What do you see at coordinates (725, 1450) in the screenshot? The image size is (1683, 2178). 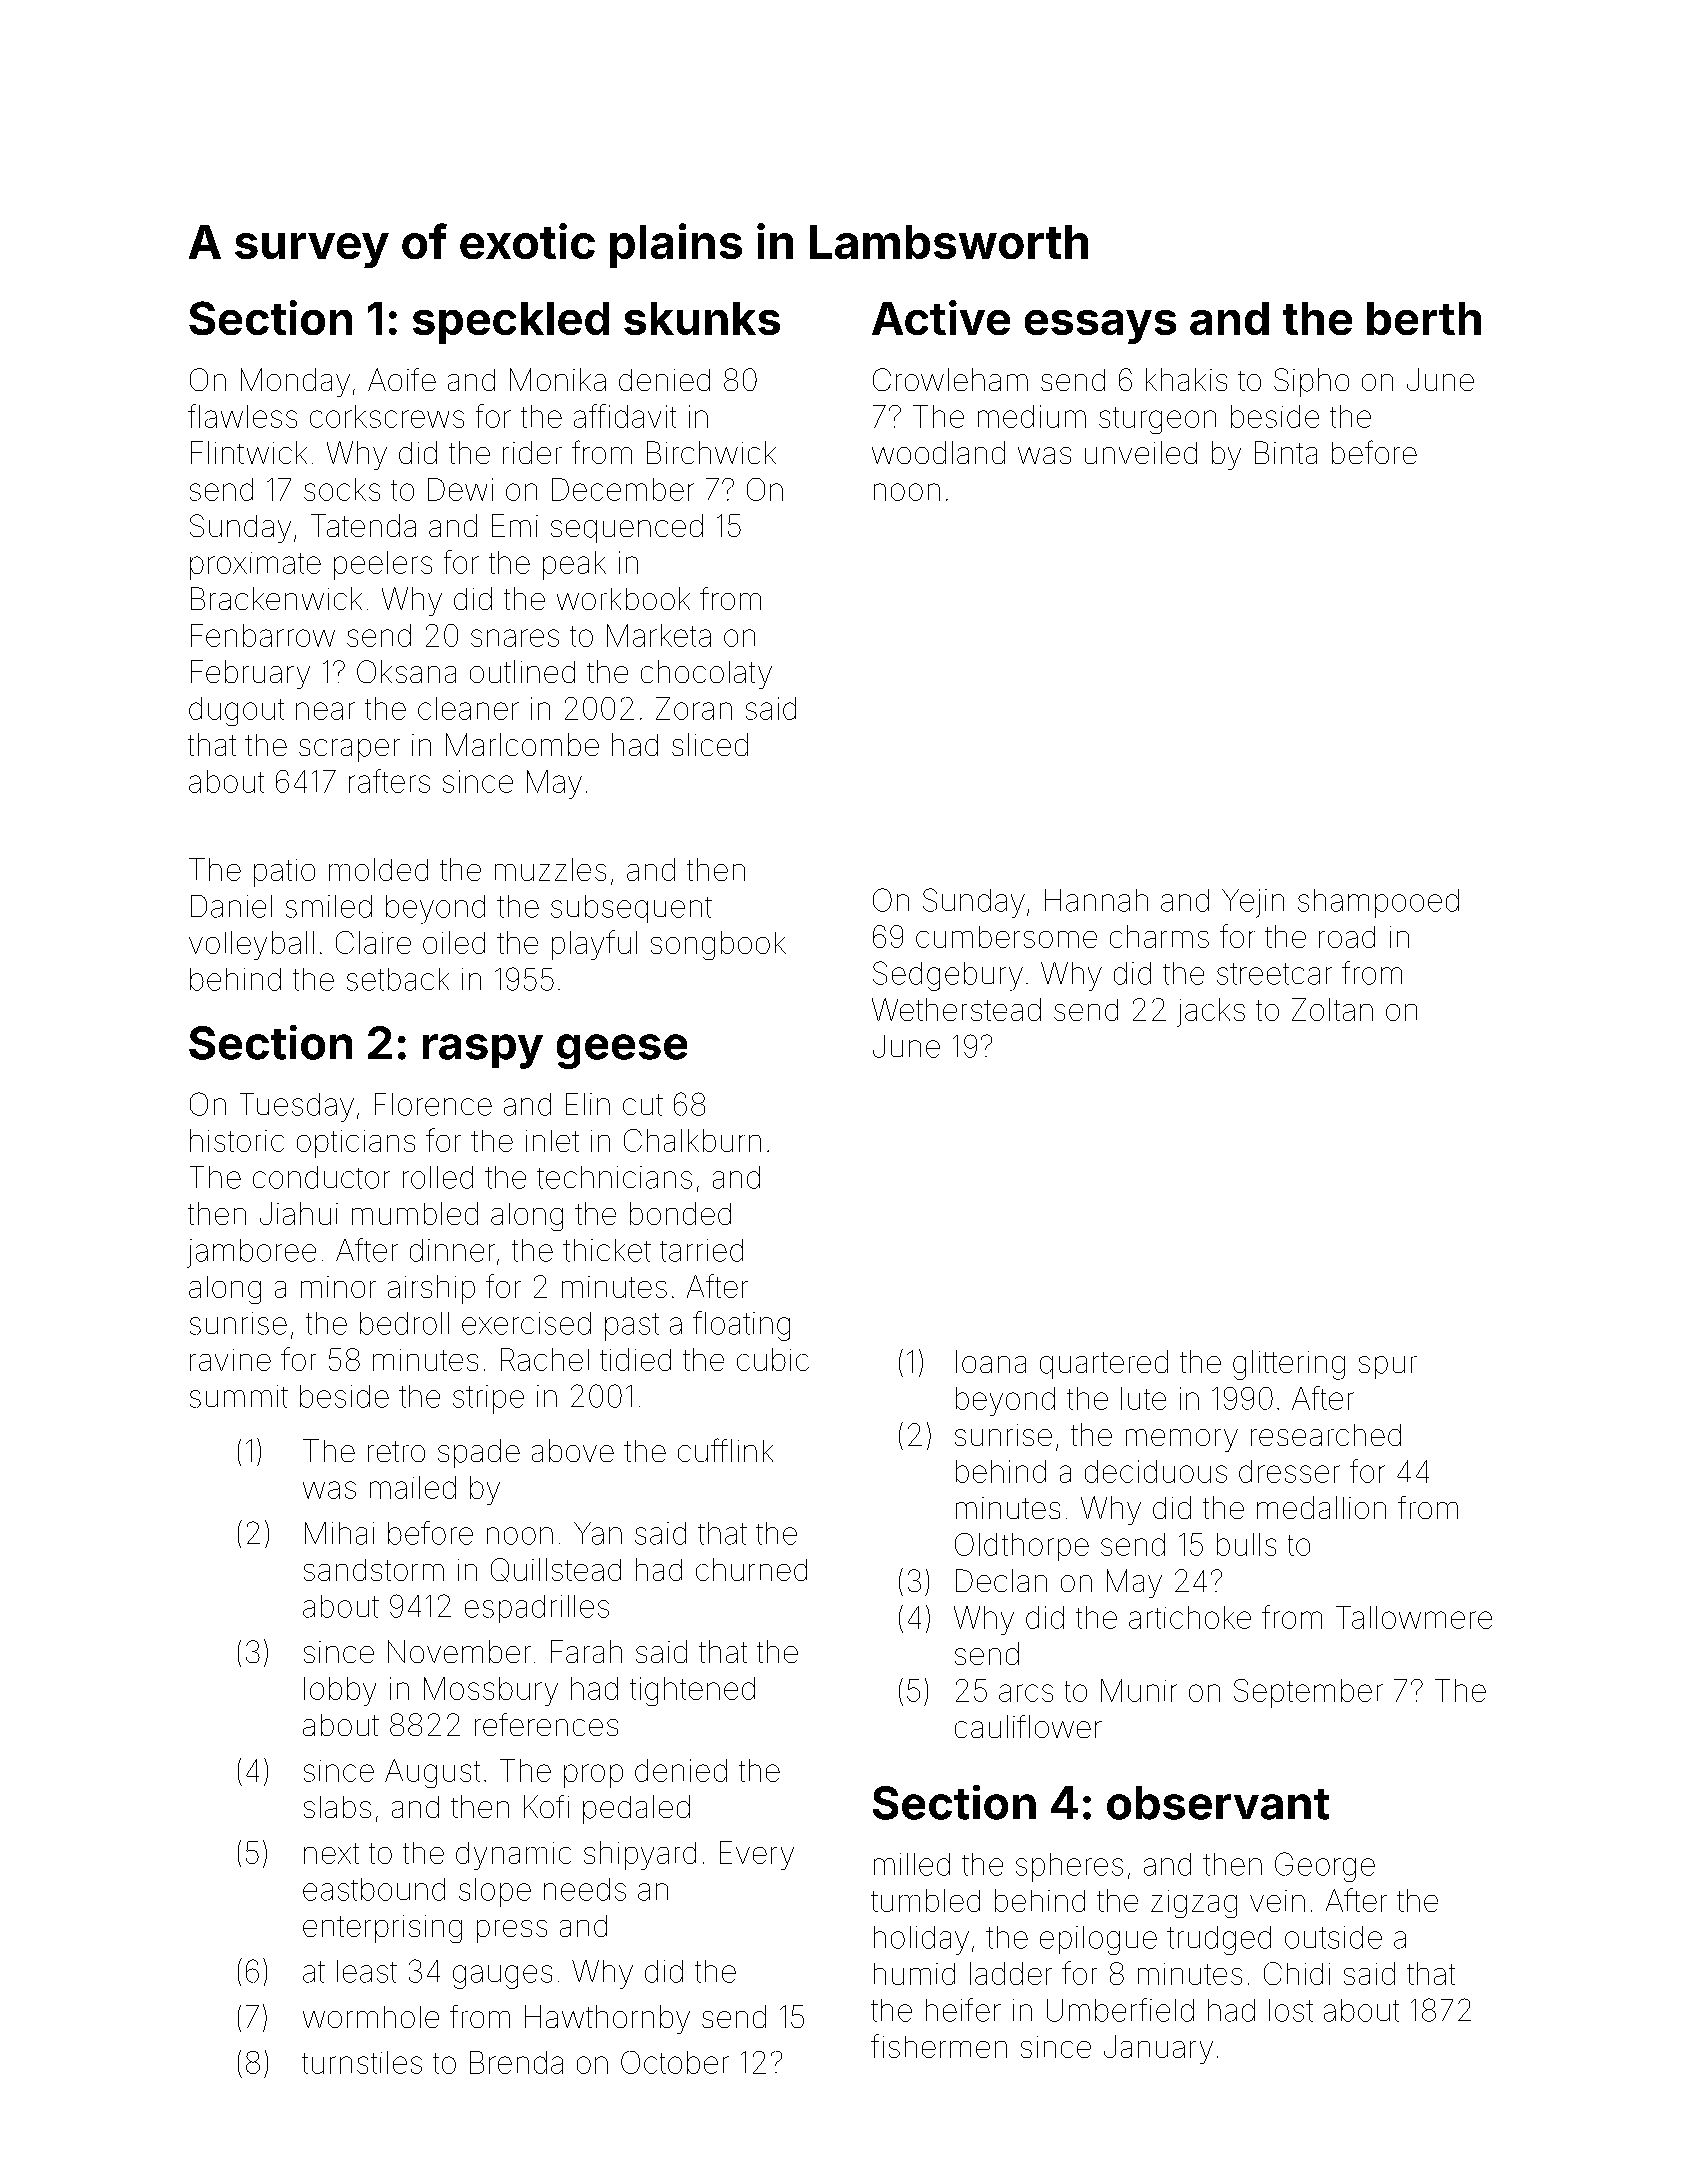 I see `cufflink` at bounding box center [725, 1450].
